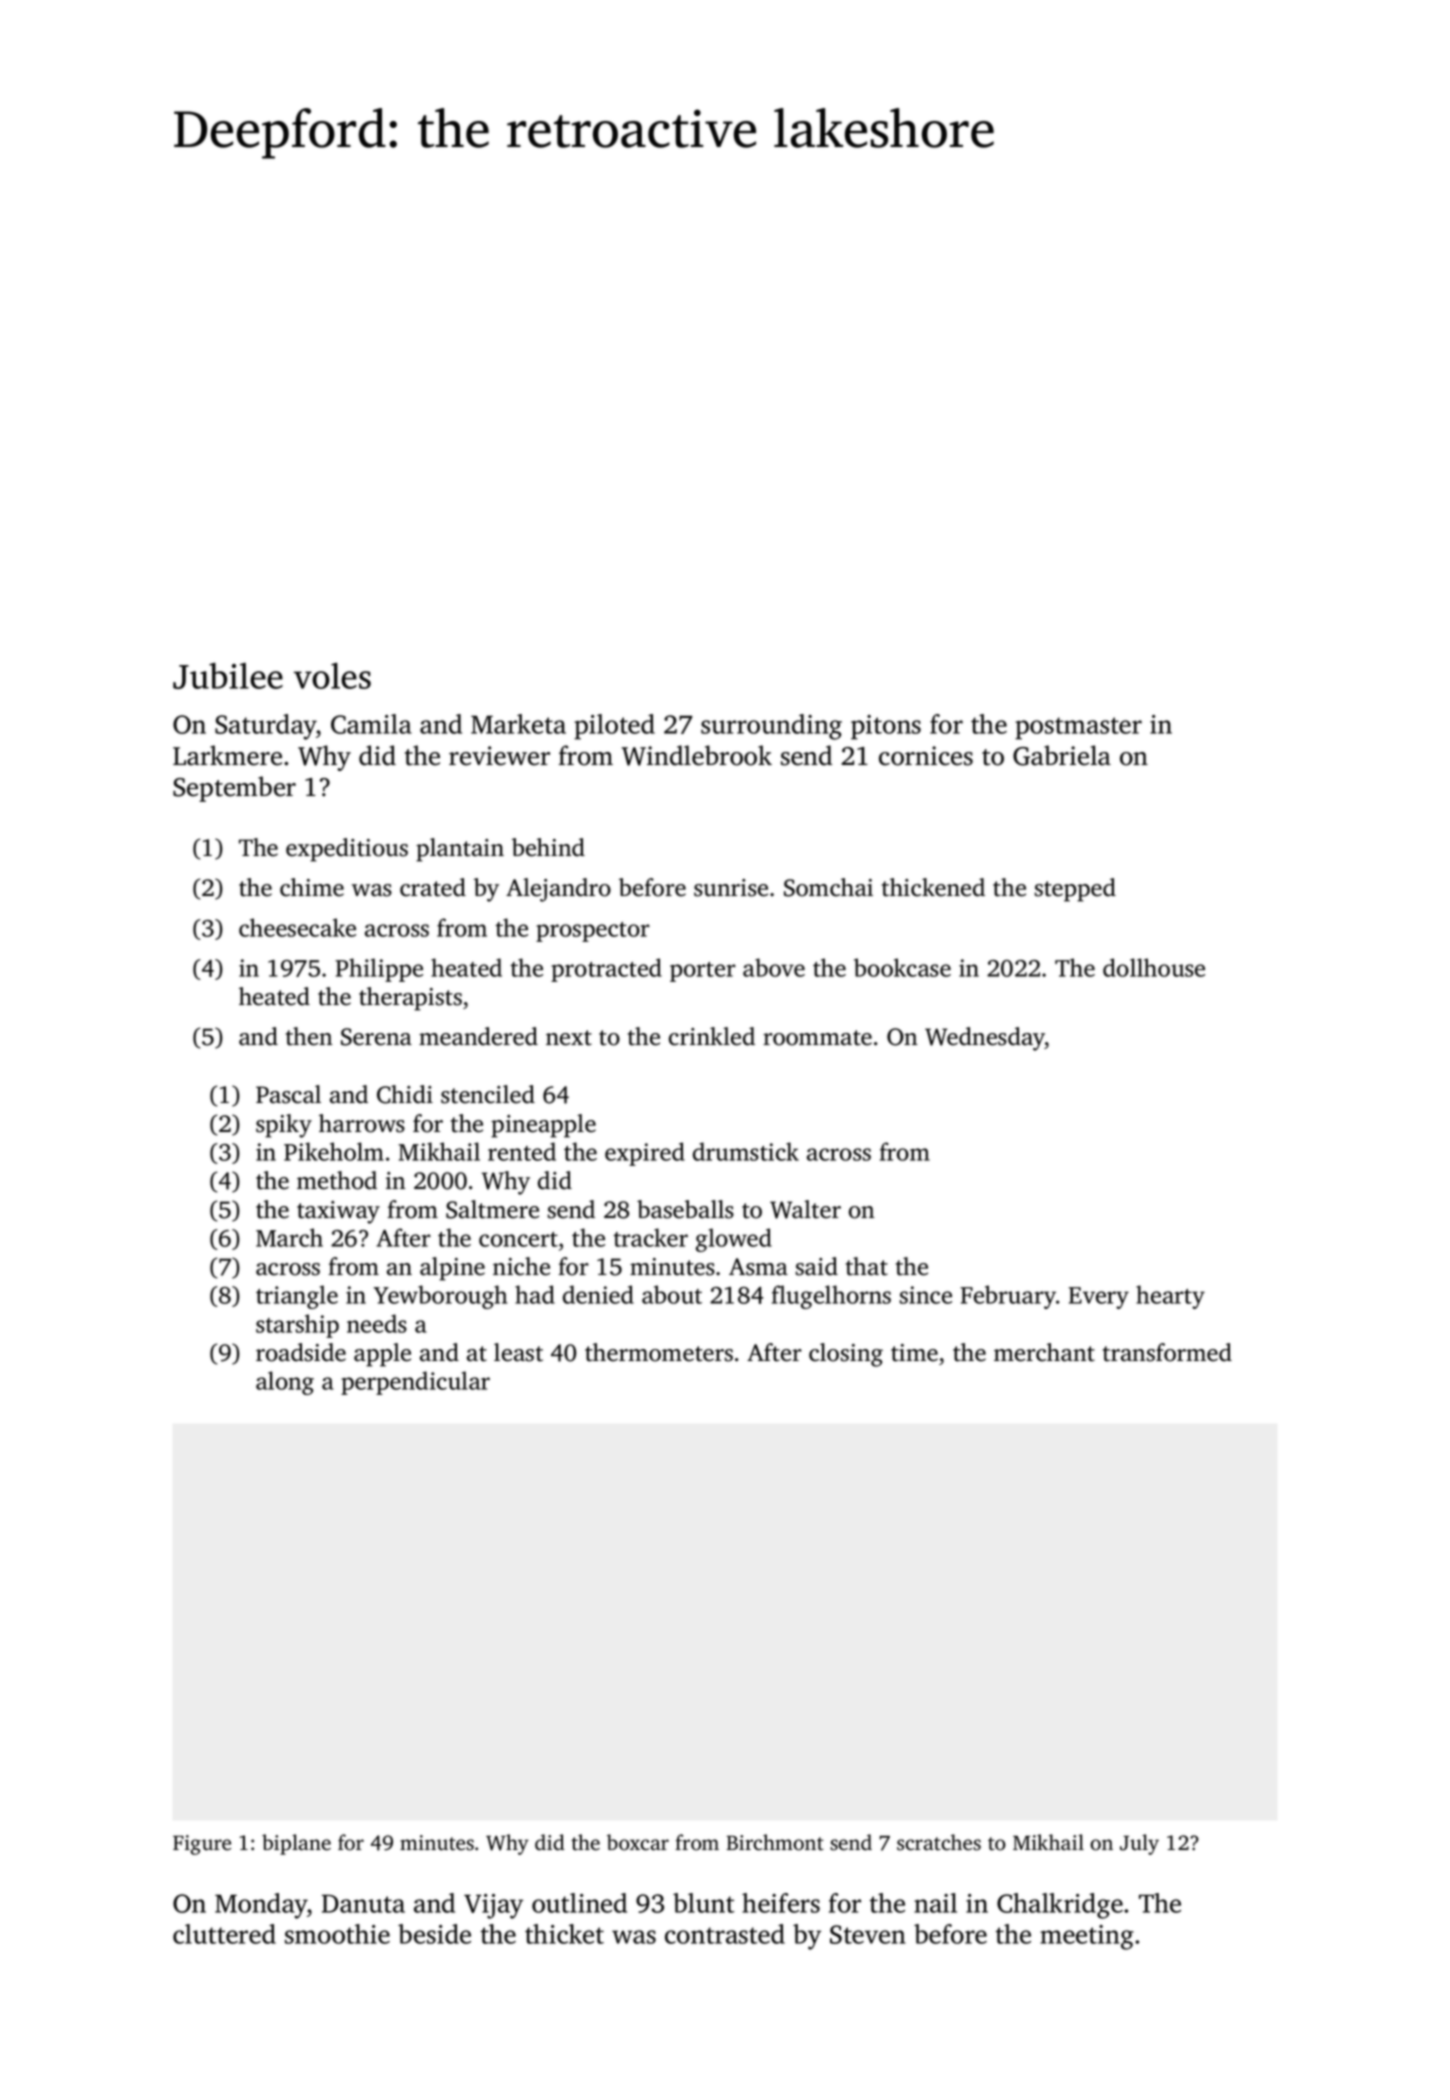 Image resolution: width=1450 pixels, height=2100 pixels. Describe the element at coordinates (535, 1294) in the page. I see `had` at that location.
